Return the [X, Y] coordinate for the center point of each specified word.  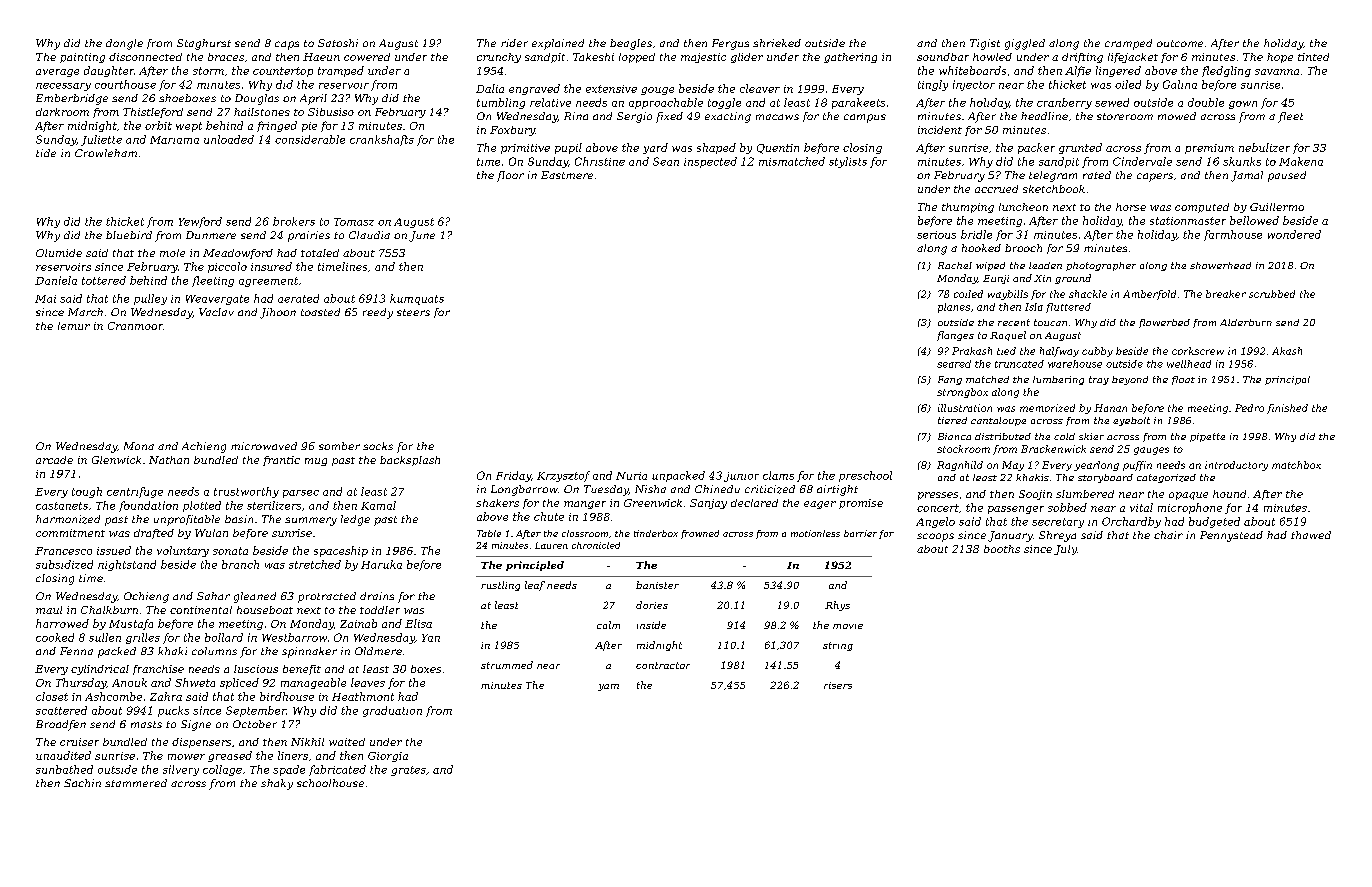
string [838, 646]
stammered [136, 783]
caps [287, 45]
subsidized [64, 564]
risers [838, 685]
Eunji [996, 279]
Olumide [59, 253]
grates [408, 771]
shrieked [777, 43]
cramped [1128, 44]
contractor [663, 665]
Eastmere [567, 175]
